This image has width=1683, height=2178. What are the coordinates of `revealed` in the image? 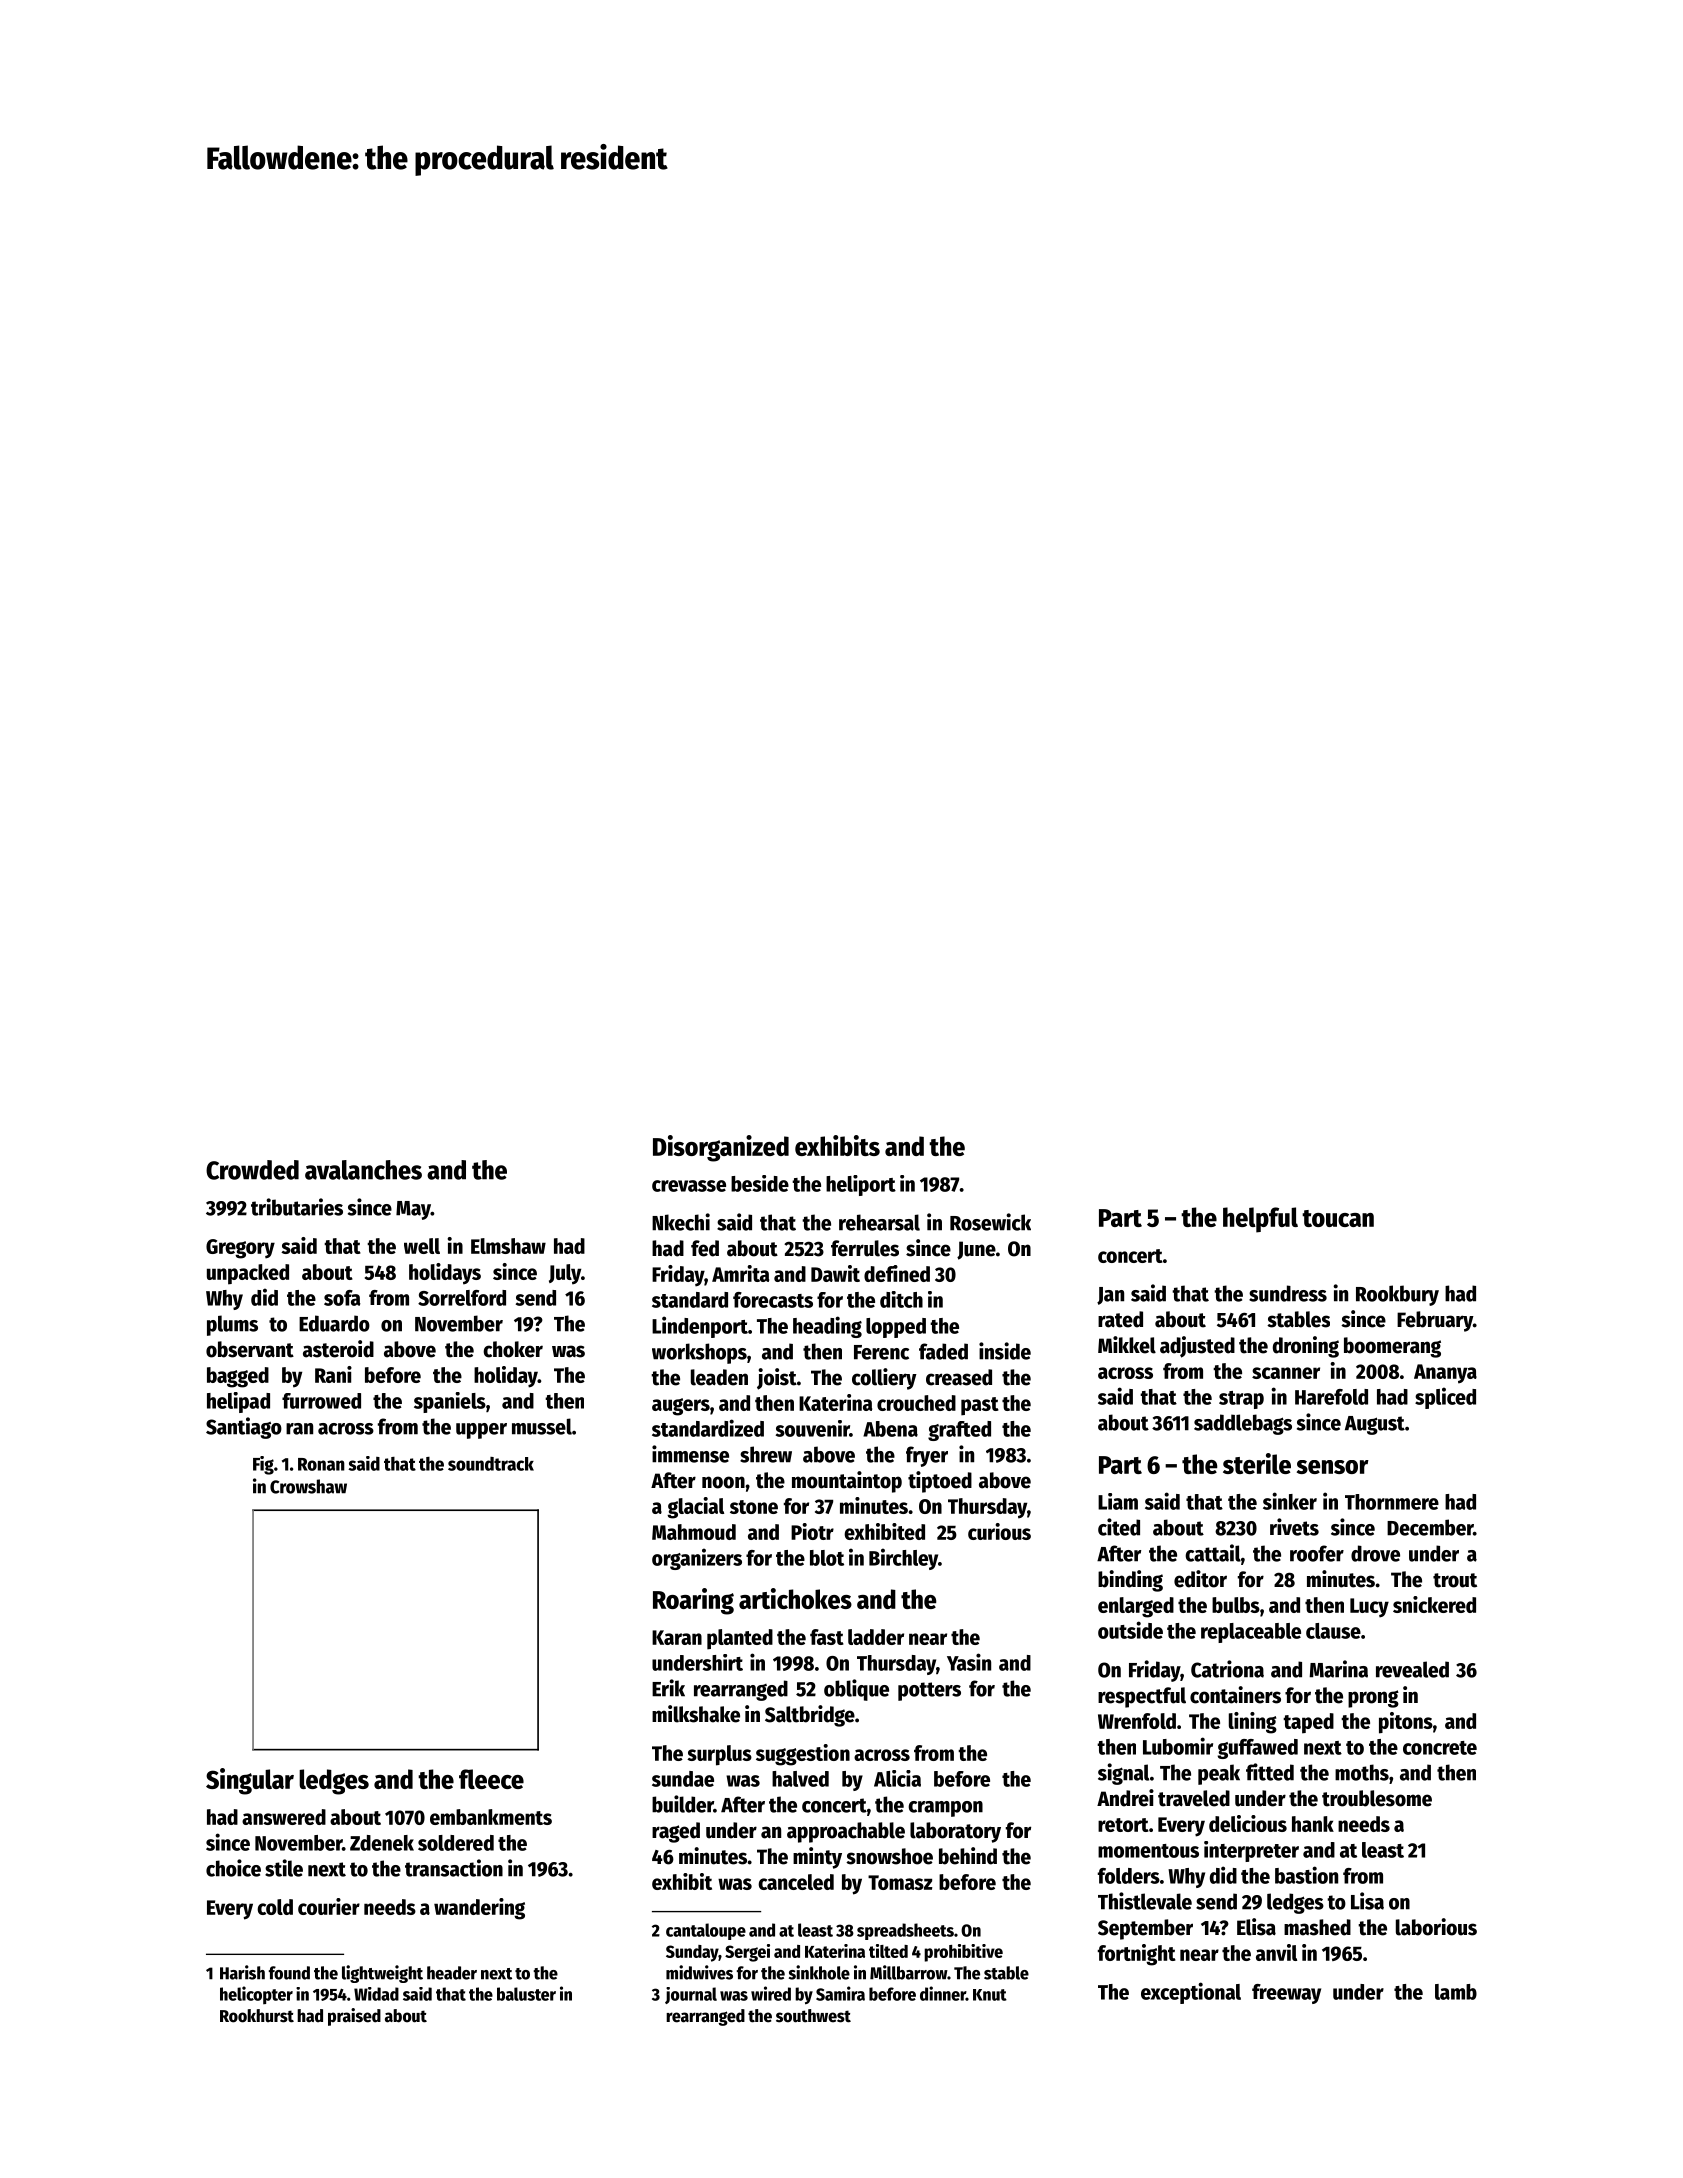 It's located at (1412, 1669).
